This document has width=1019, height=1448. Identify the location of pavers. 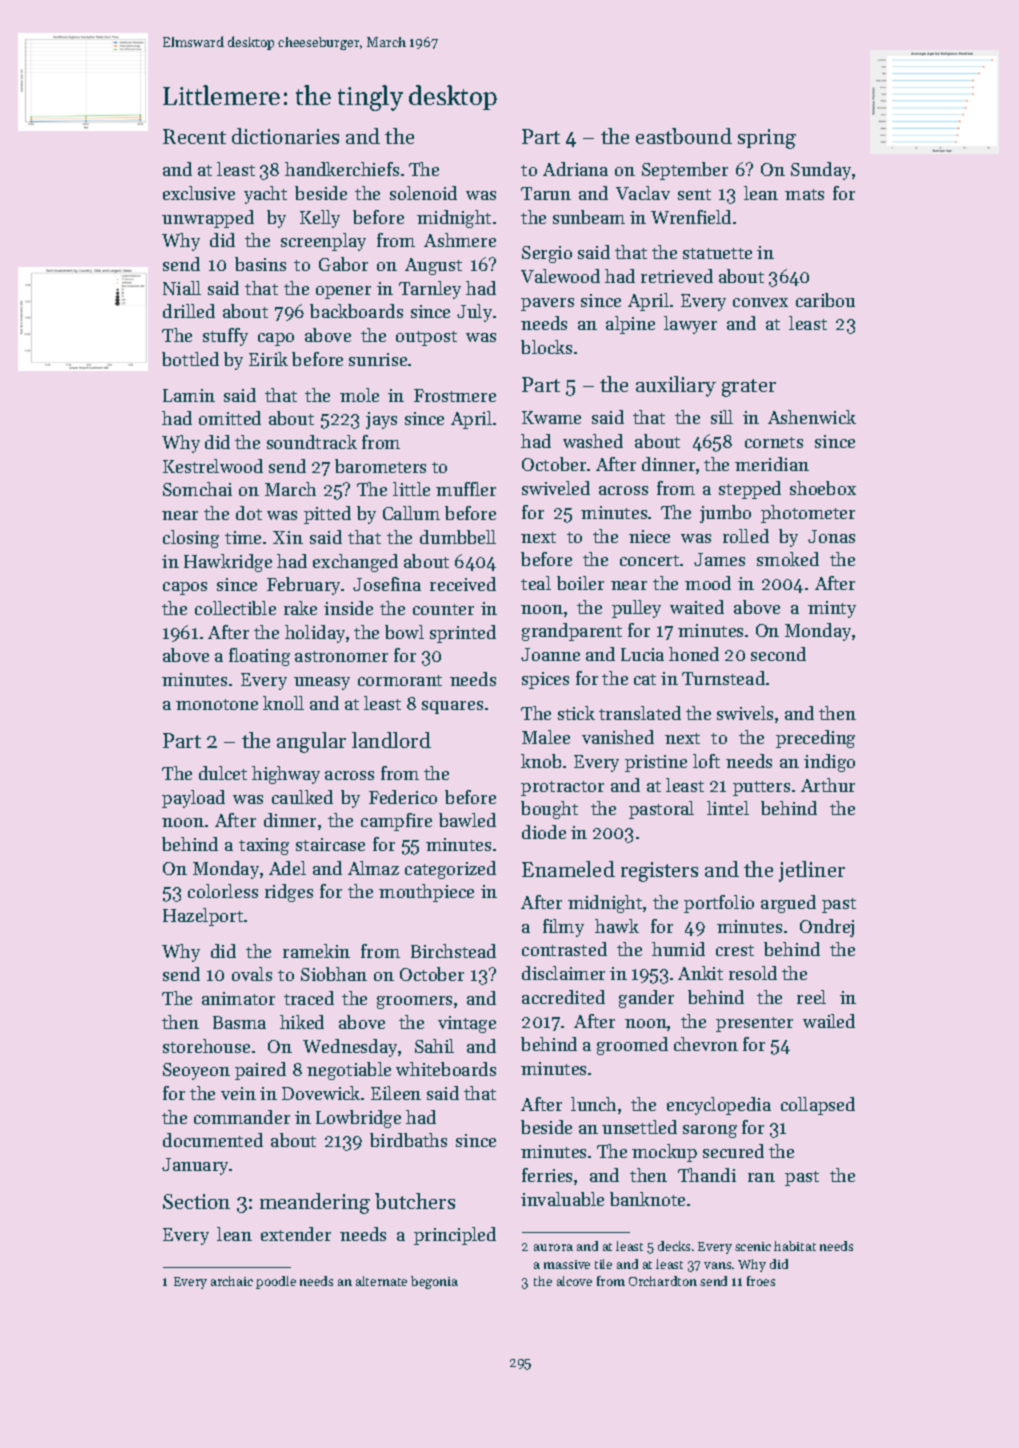
(547, 304).
